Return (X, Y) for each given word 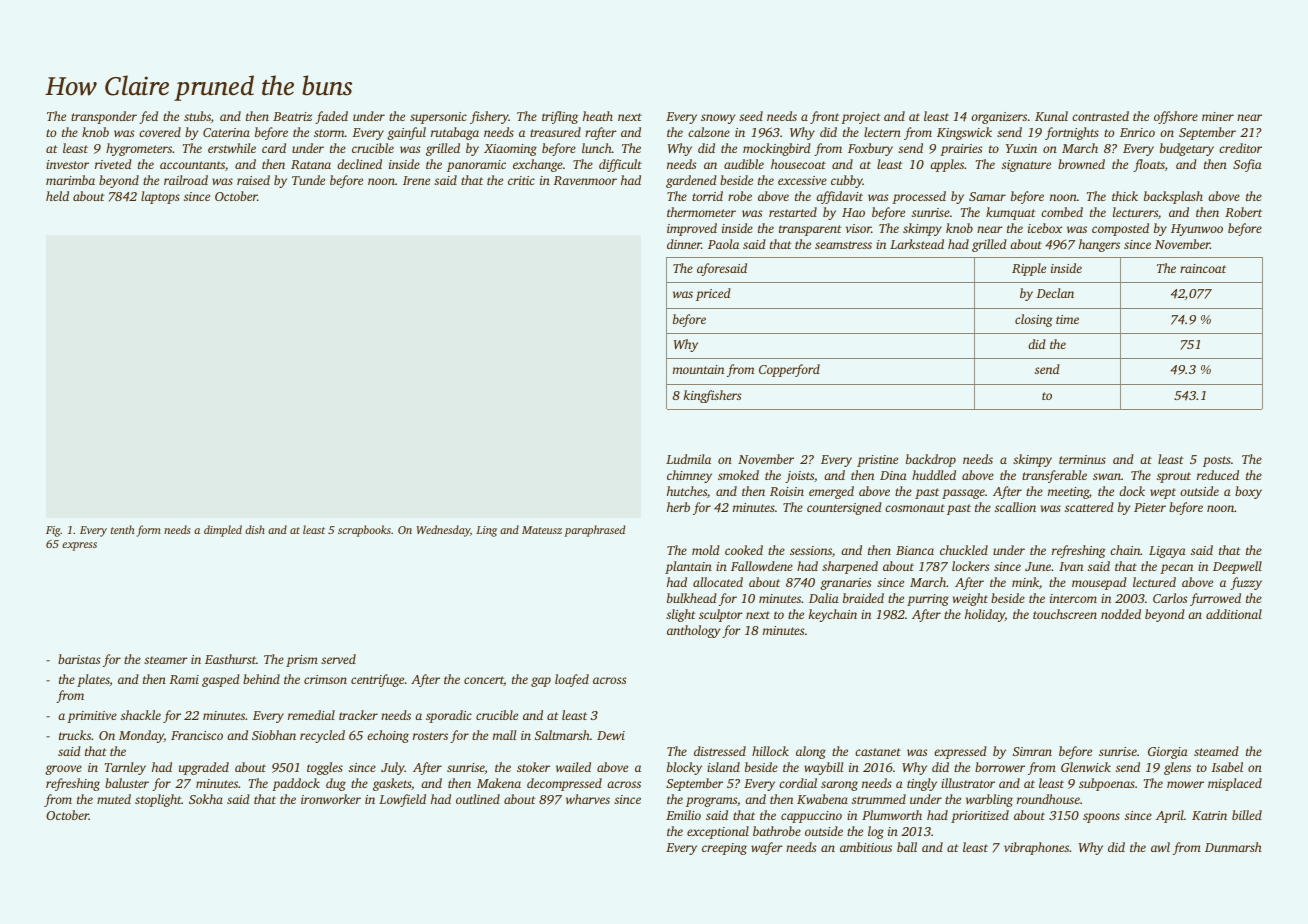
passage (963, 494)
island (723, 767)
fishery (489, 117)
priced (713, 294)
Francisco (197, 735)
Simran (1032, 751)
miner (1218, 116)
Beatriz (292, 116)
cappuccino (811, 817)
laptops (160, 197)
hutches (687, 491)
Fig (53, 531)
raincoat (1203, 268)
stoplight (158, 800)
